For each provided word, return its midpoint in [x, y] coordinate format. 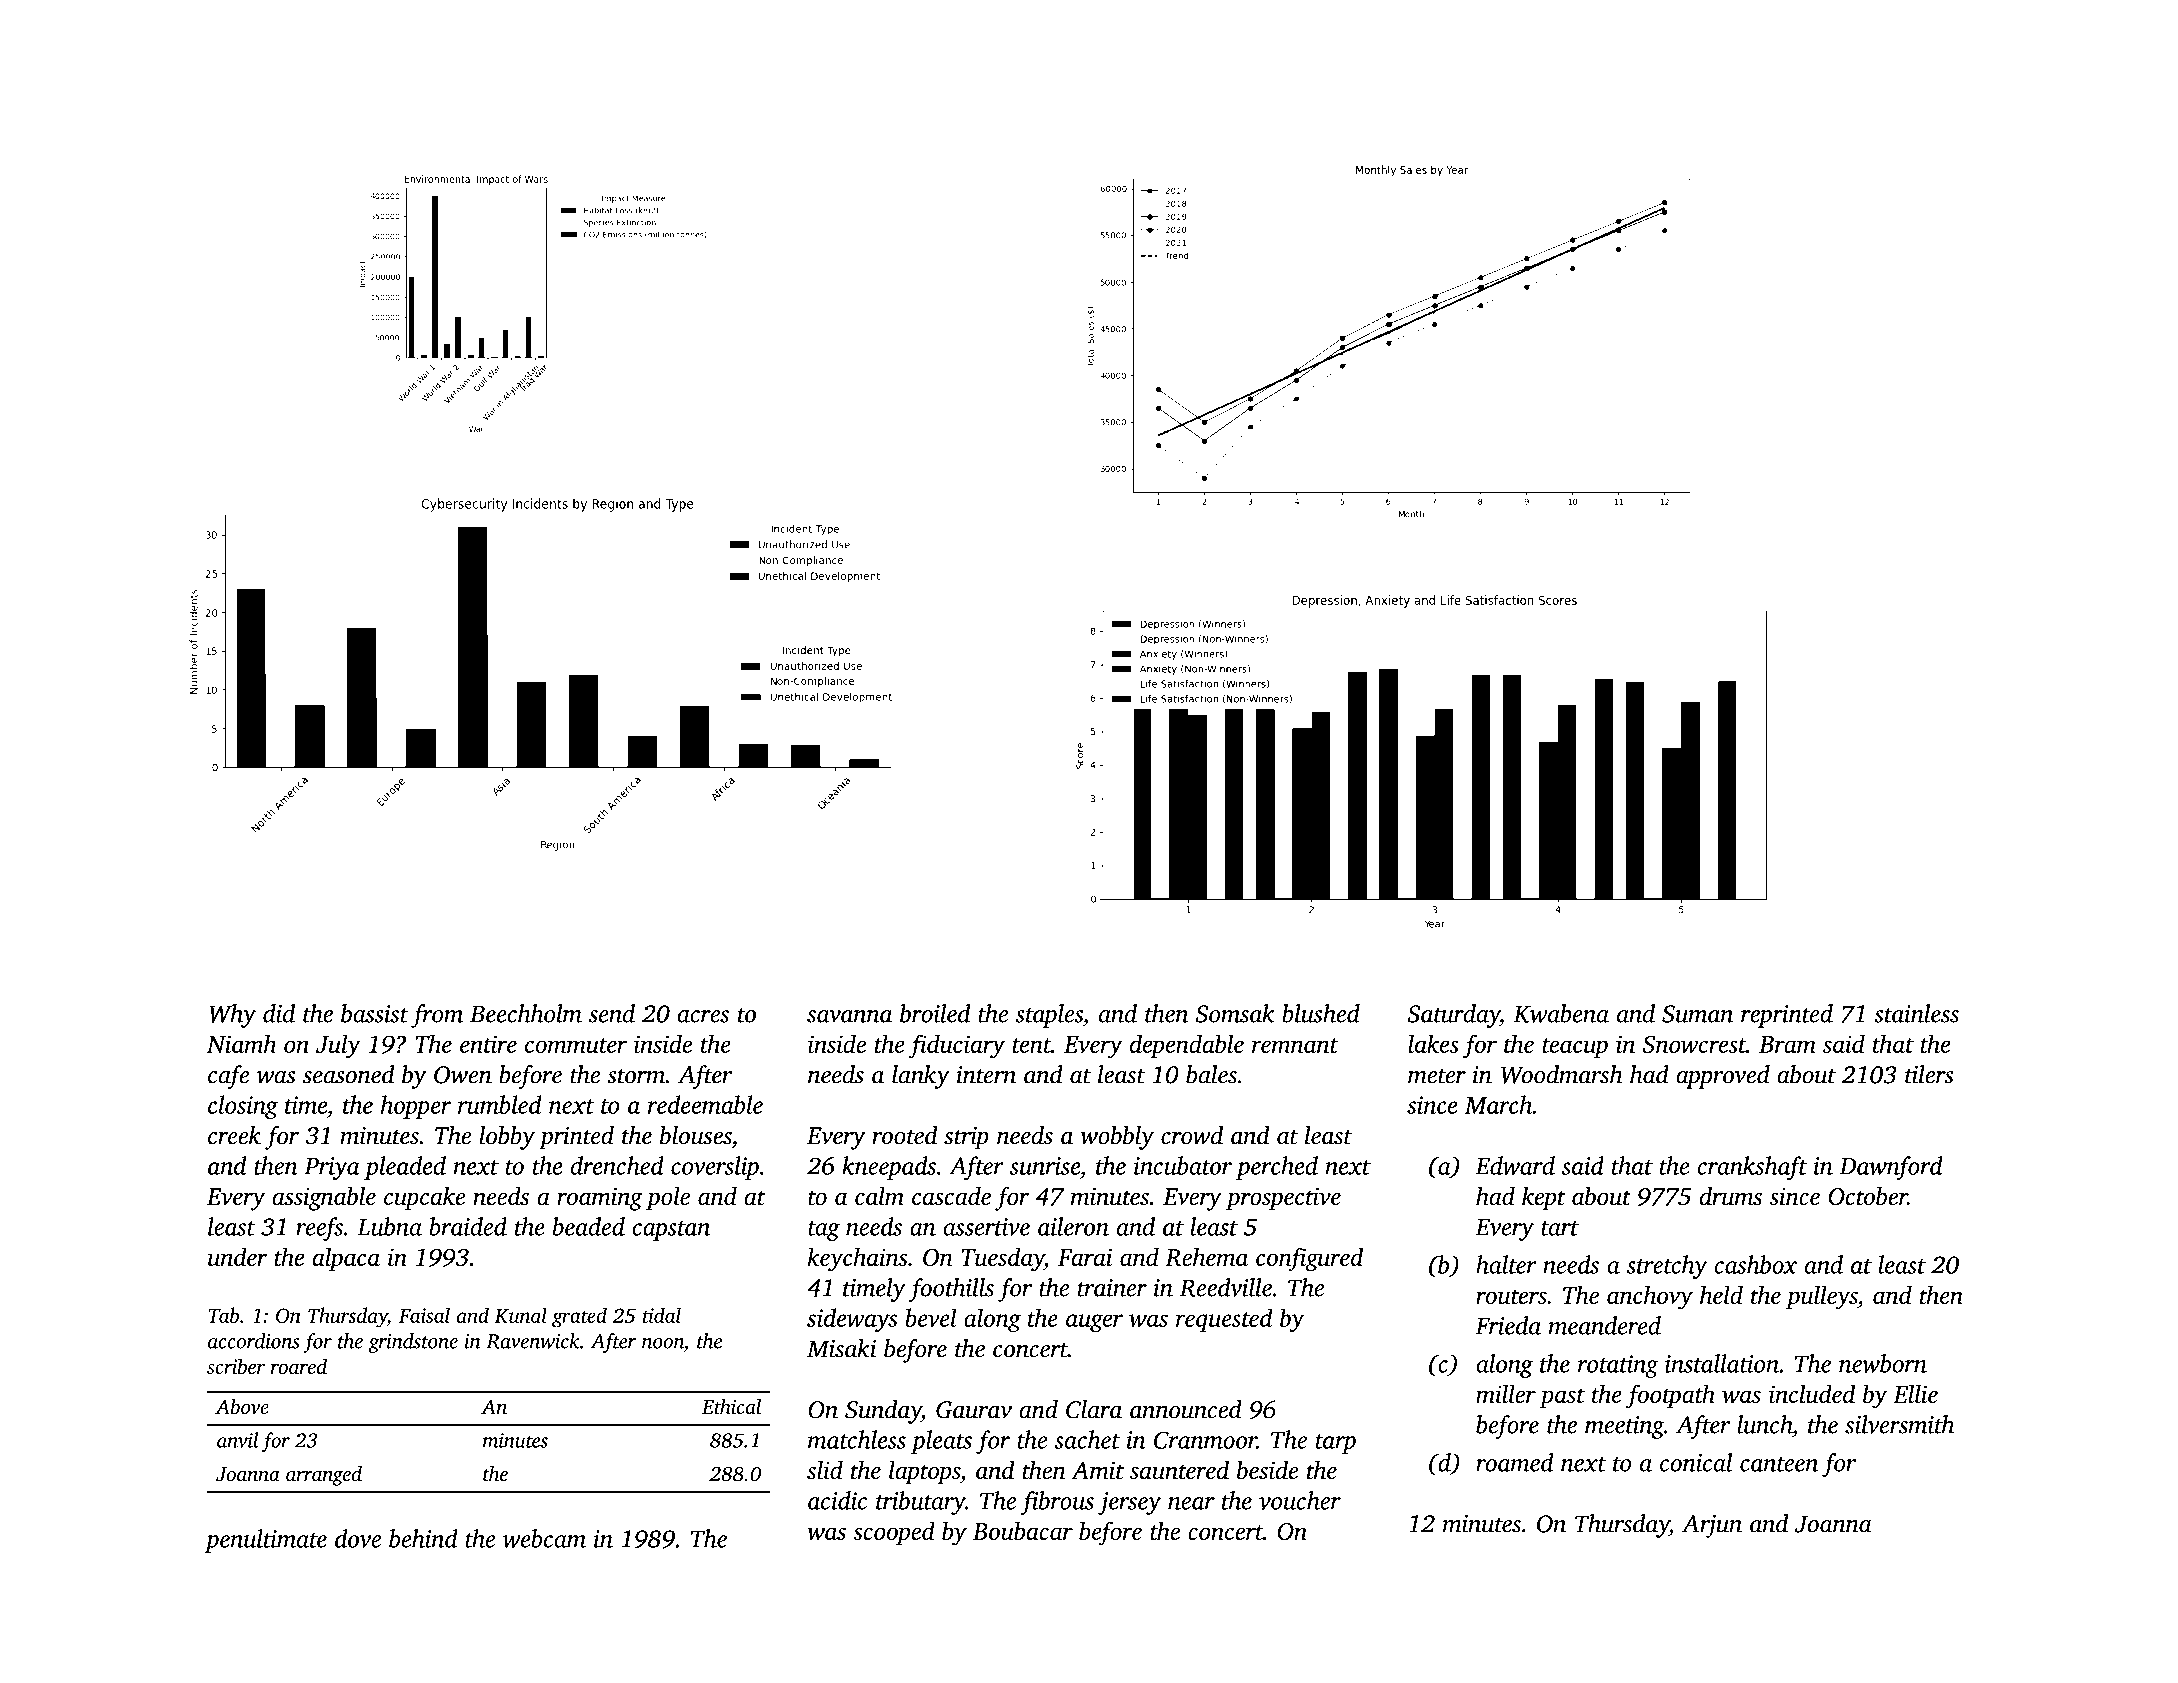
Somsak [1235, 1013]
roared [299, 1366]
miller [1506, 1393]
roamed [1515, 1462]
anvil [237, 1440]
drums [1731, 1195]
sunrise [1044, 1166]
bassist [375, 1013]
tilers [1929, 1074]
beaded [589, 1226]
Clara [1094, 1409]
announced [1186, 1409]
